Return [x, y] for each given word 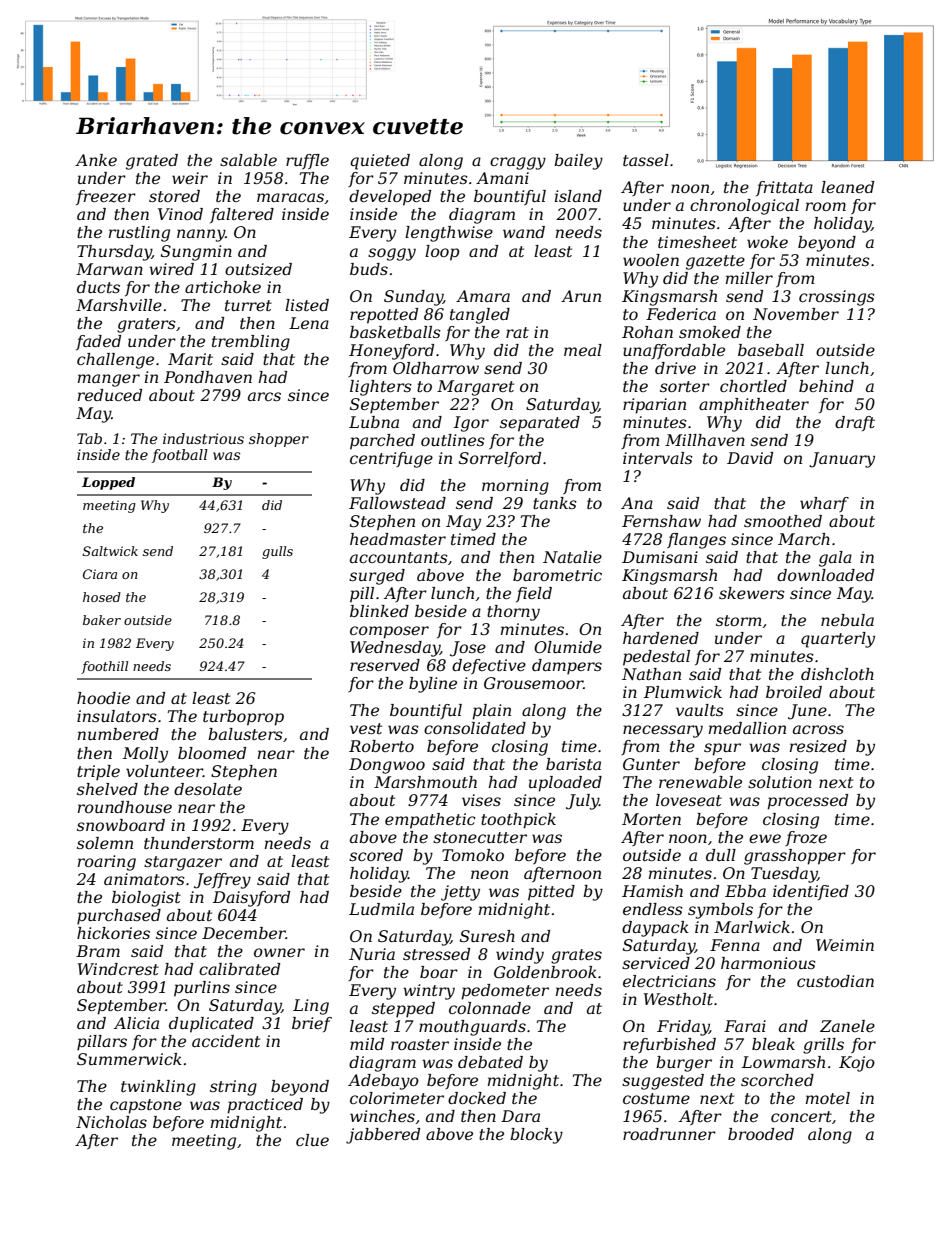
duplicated [211, 1025]
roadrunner [669, 1134]
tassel [646, 160]
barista [573, 764]
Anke [96, 160]
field [534, 594]
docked [477, 1098]
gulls [277, 552]
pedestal [656, 658]
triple [98, 773]
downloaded [825, 575]
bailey [578, 162]
